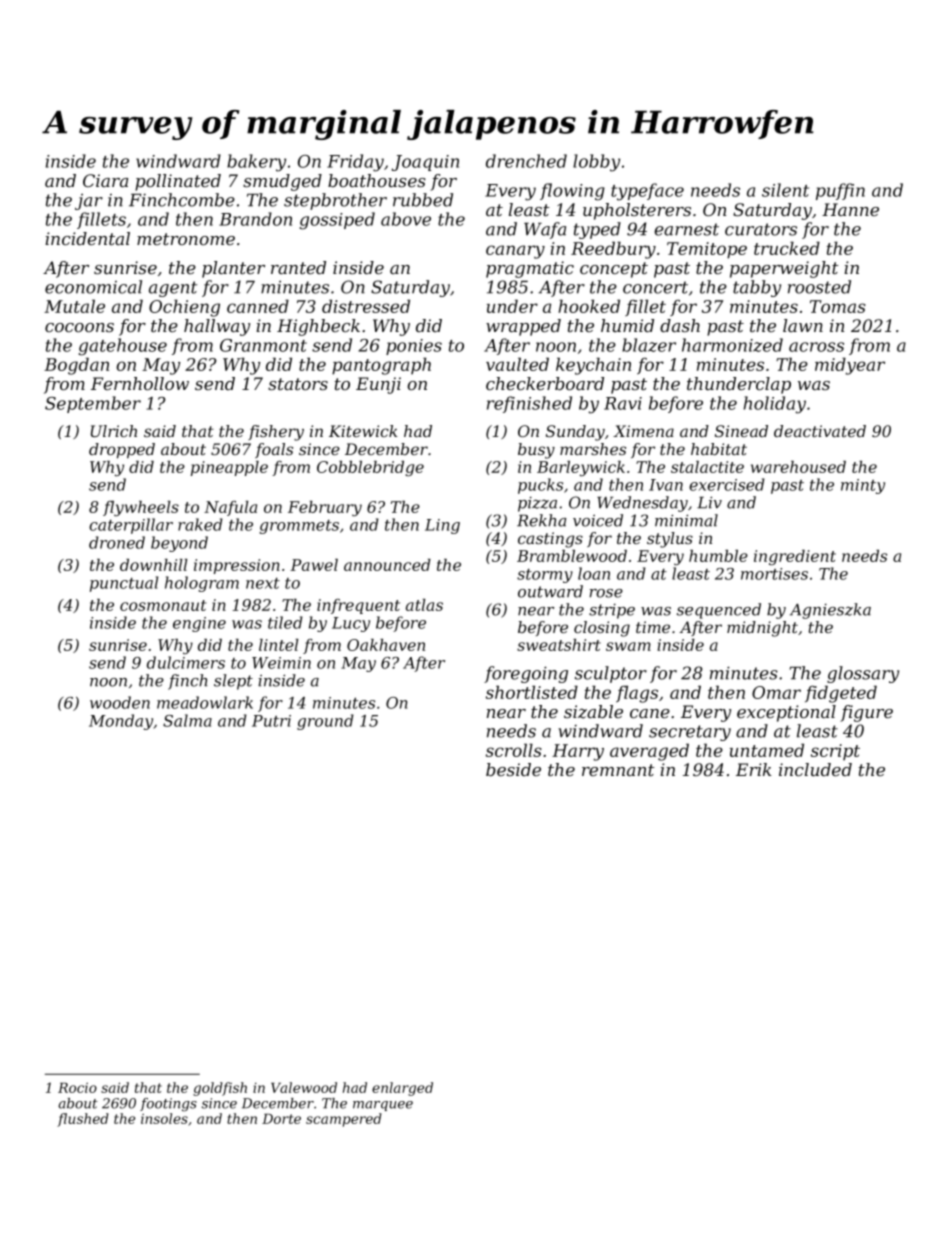 This image has height=1233, width=952. I want to click on rubbed, so click(423, 200).
